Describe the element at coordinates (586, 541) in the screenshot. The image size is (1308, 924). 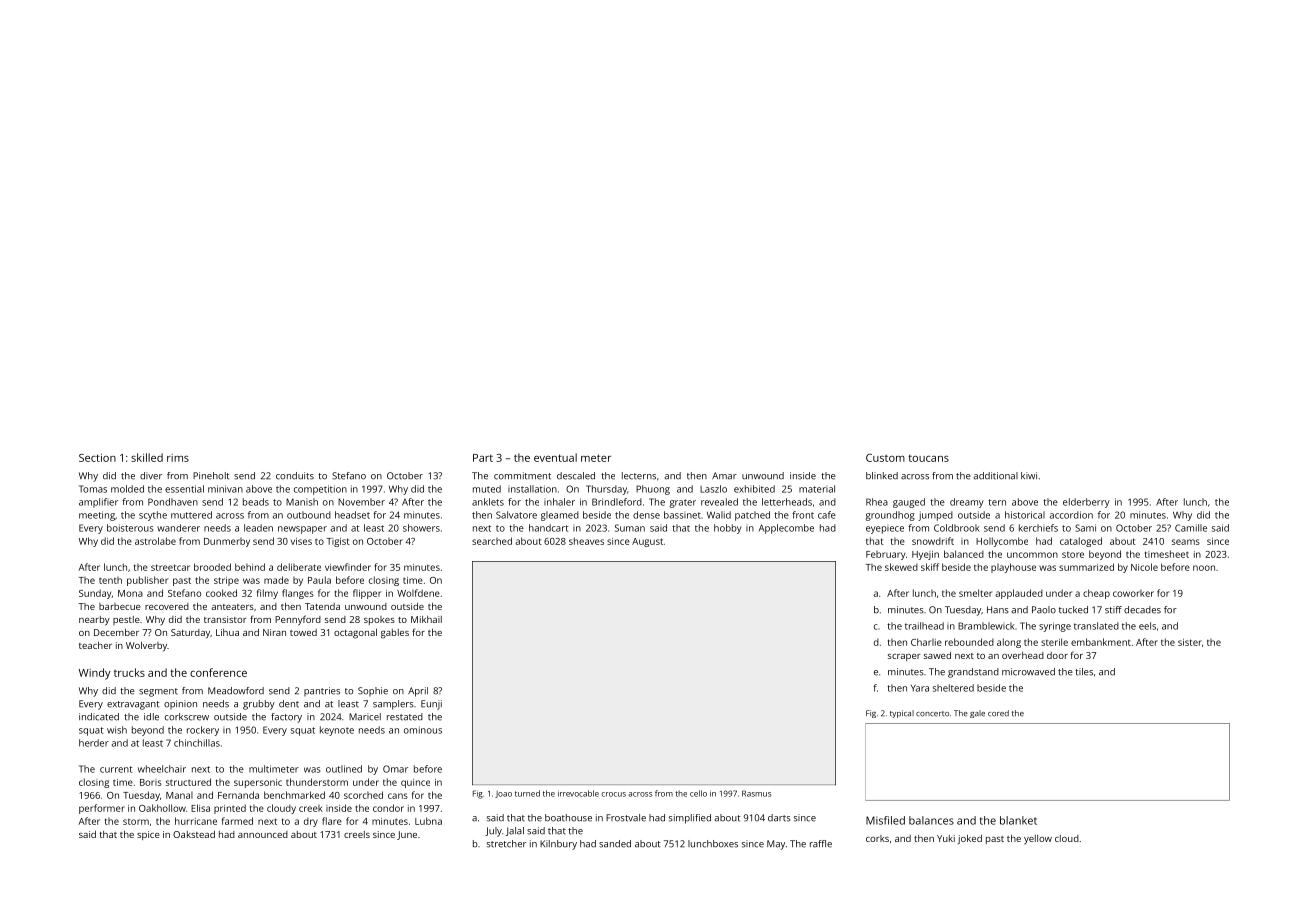
I see `sheaves` at that location.
